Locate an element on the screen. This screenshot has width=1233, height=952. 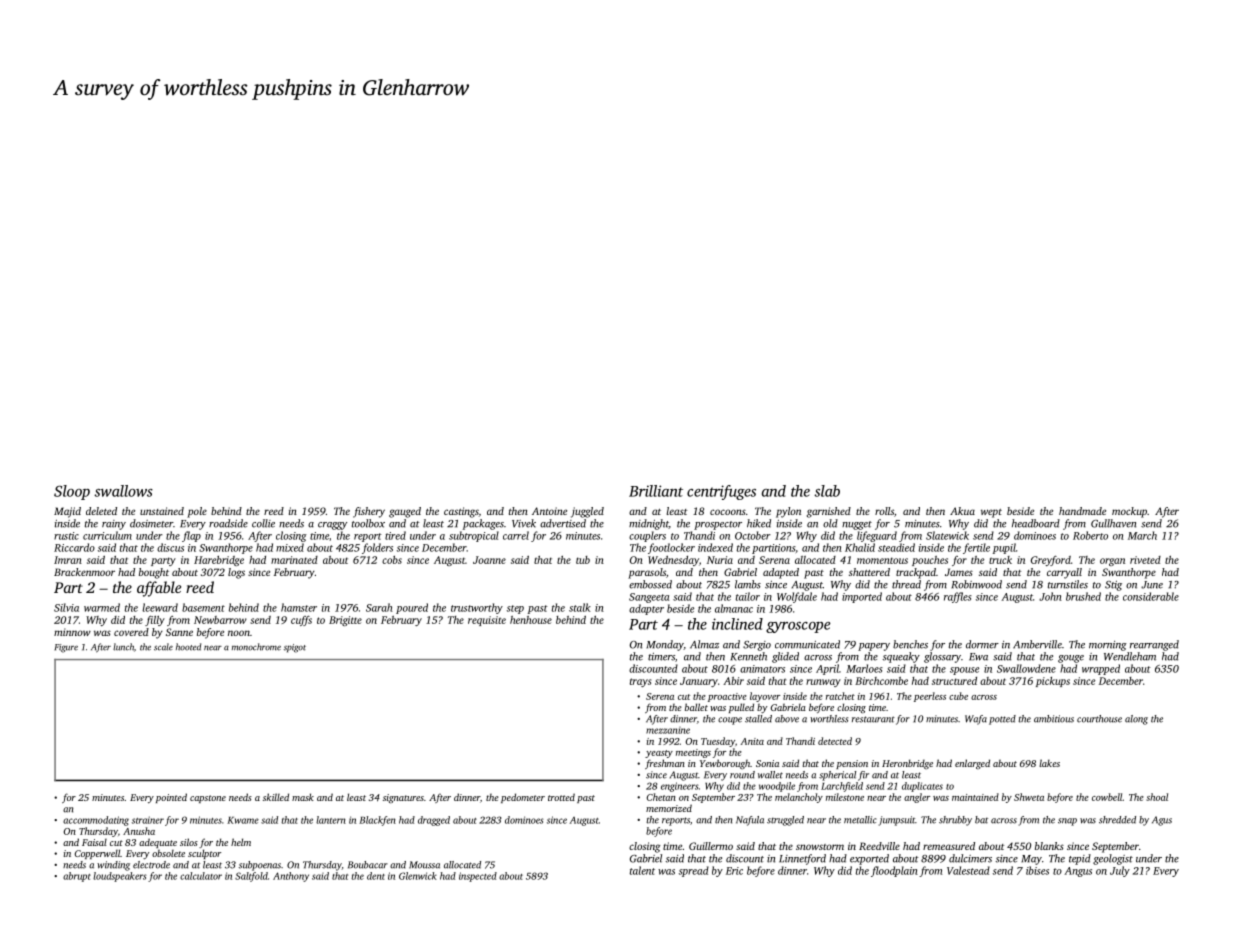
imported is located at coordinates (862, 597).
